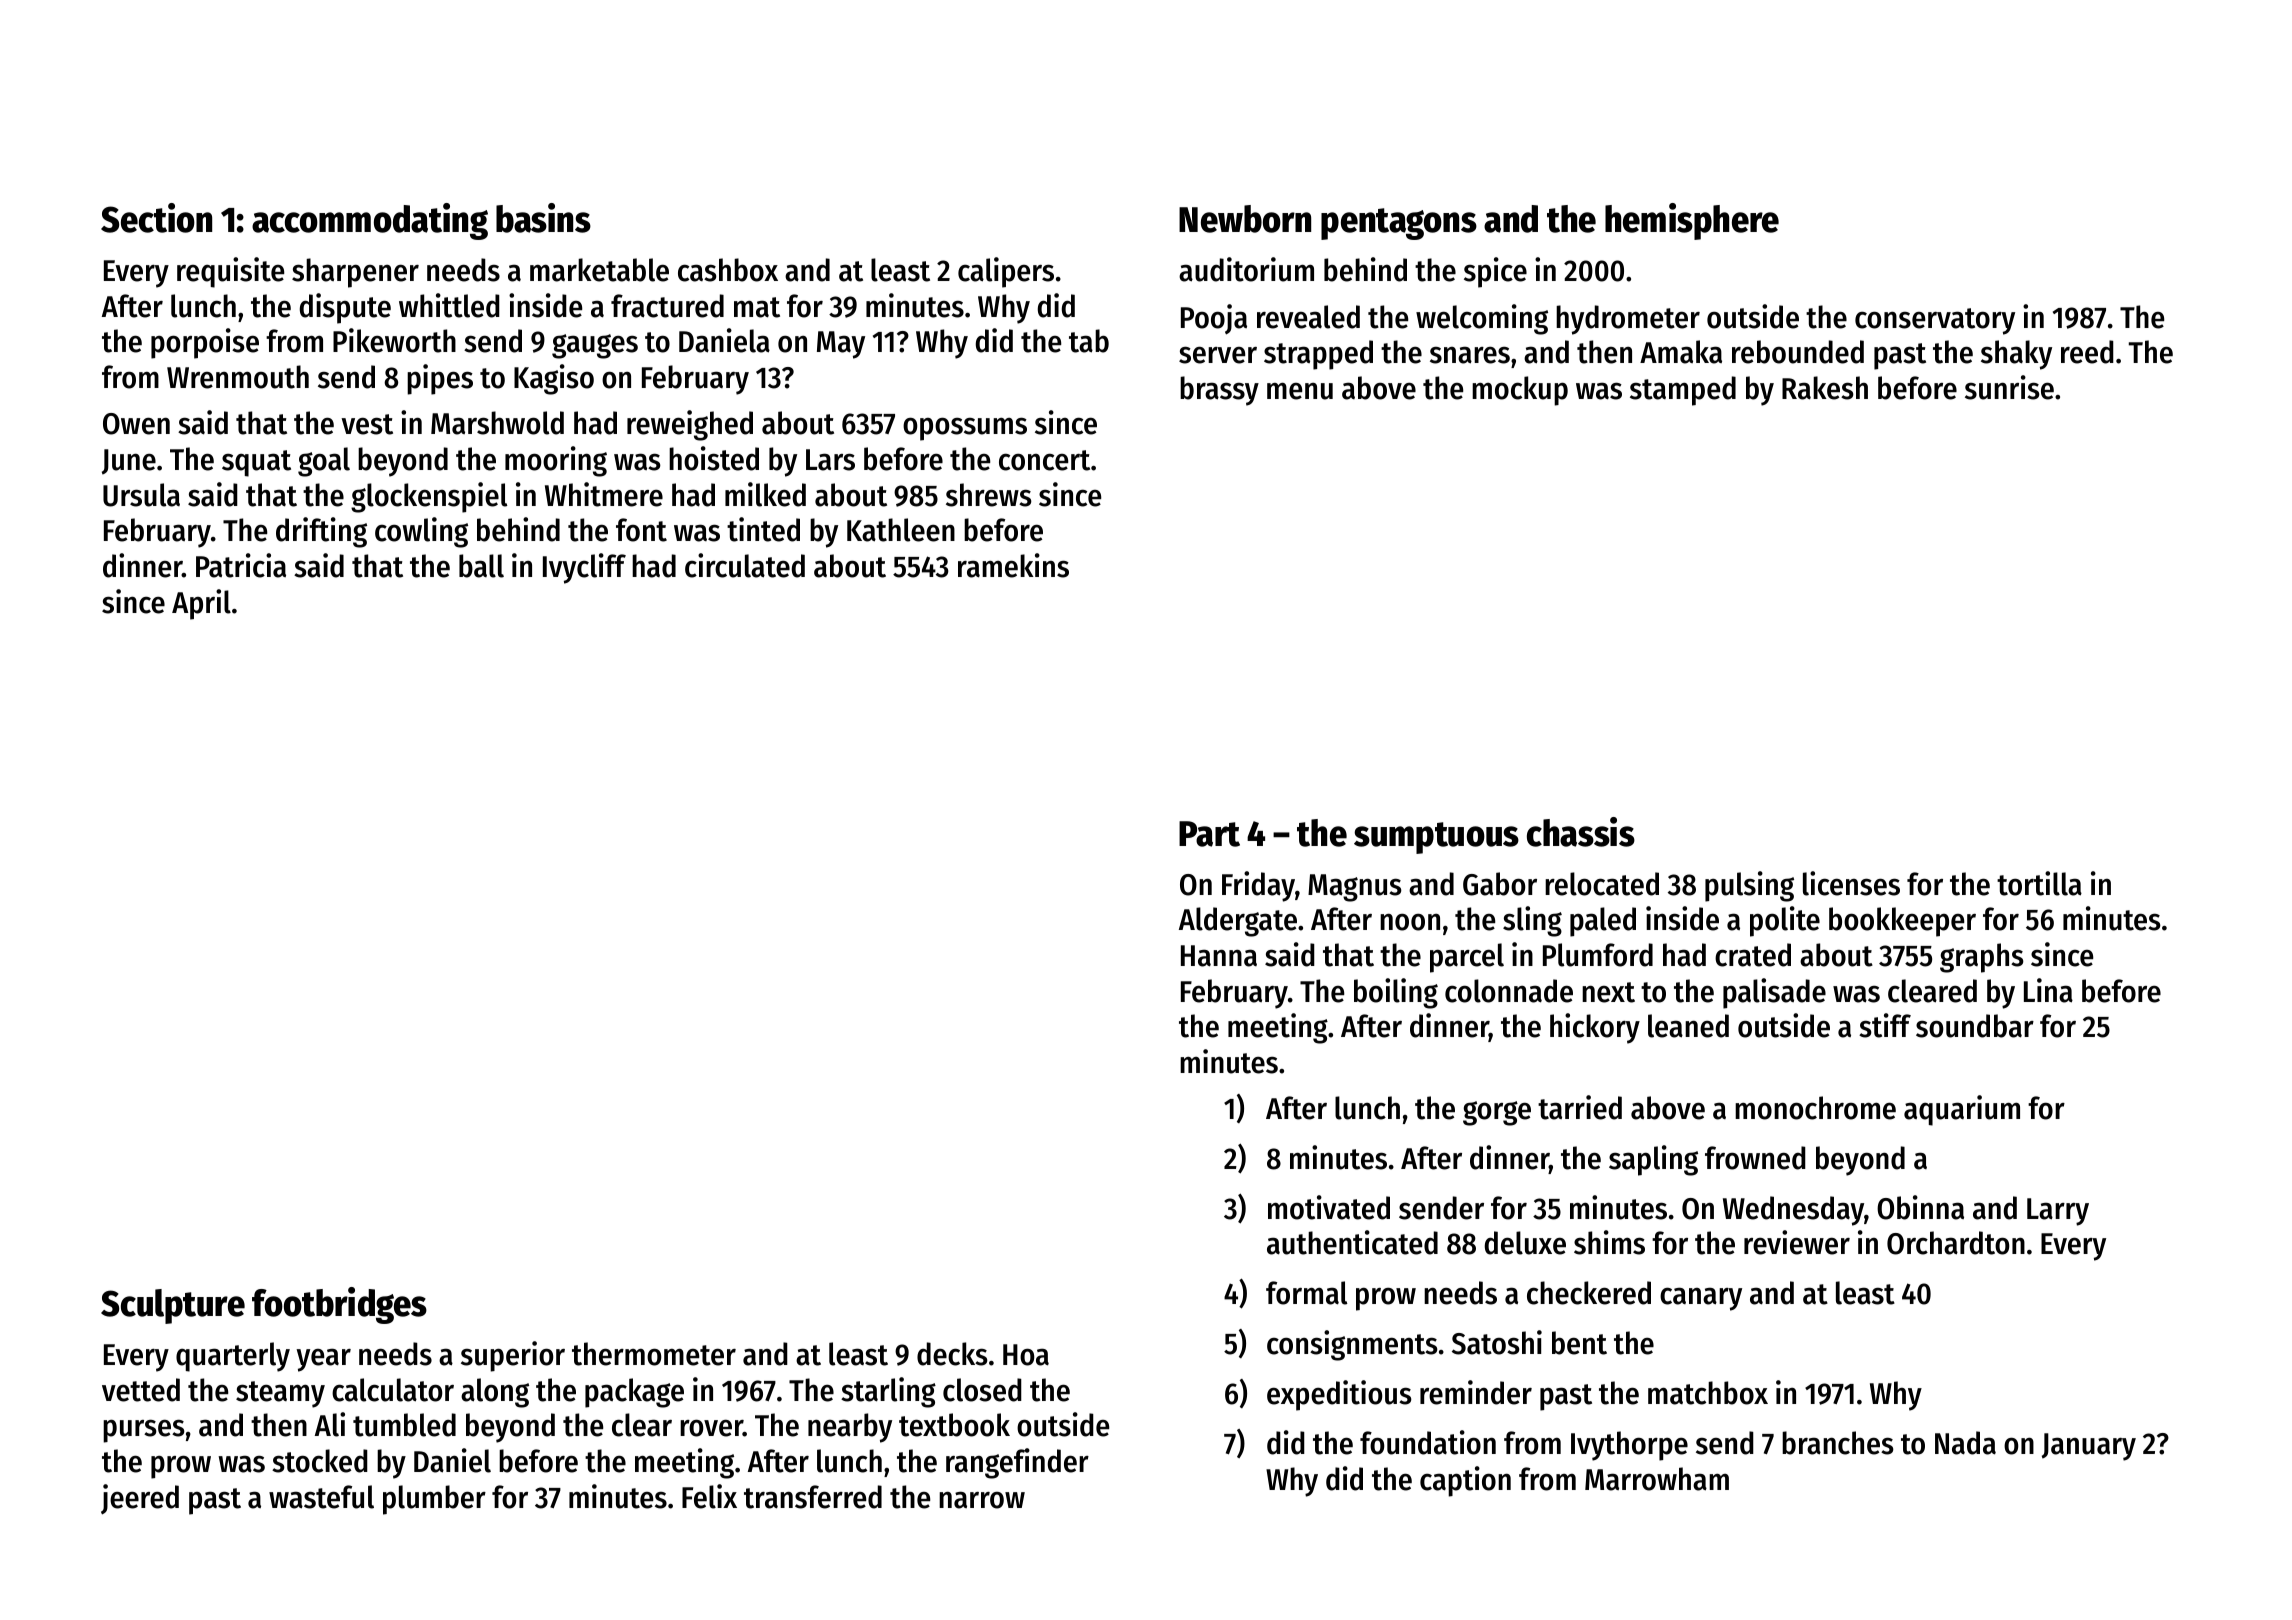 The height and width of the screenshot is (1620, 2292). I want to click on footbridges, so click(339, 1305).
